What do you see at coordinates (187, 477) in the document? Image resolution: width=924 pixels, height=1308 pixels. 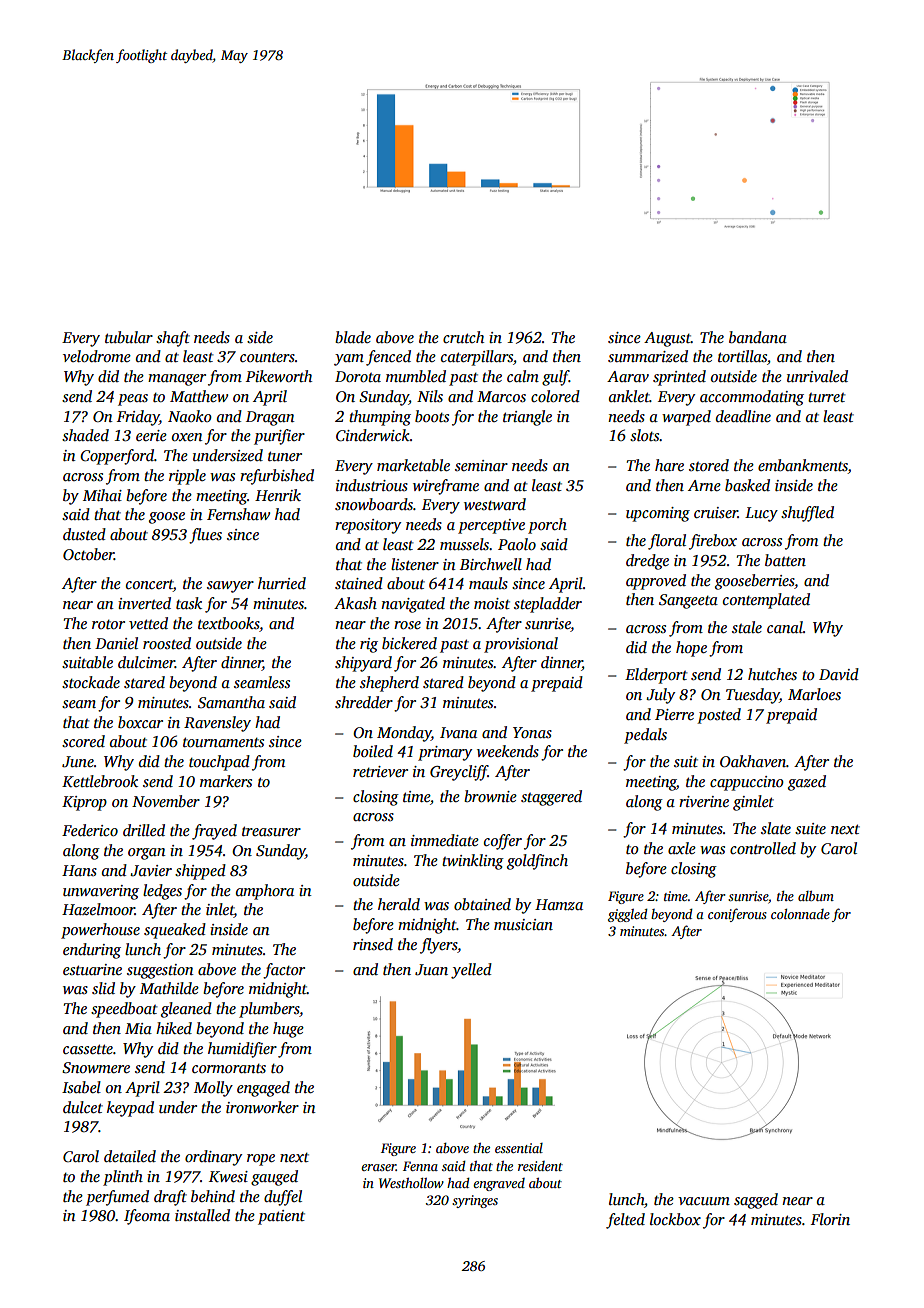 I see `ripple` at bounding box center [187, 477].
